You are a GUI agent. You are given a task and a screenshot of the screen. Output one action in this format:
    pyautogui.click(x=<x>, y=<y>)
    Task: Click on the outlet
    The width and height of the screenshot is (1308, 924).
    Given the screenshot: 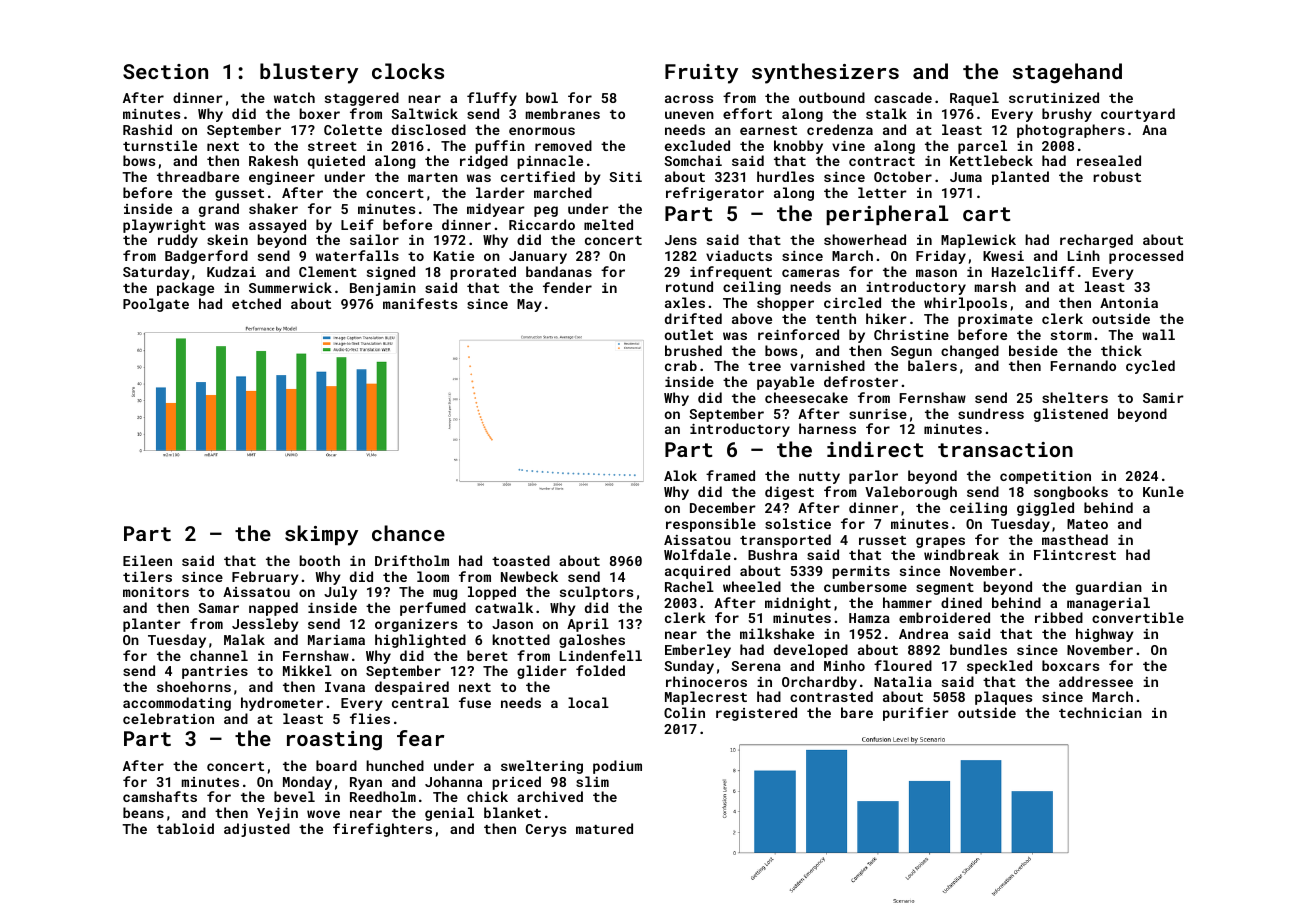 What is the action you would take?
    pyautogui.click(x=688, y=334)
